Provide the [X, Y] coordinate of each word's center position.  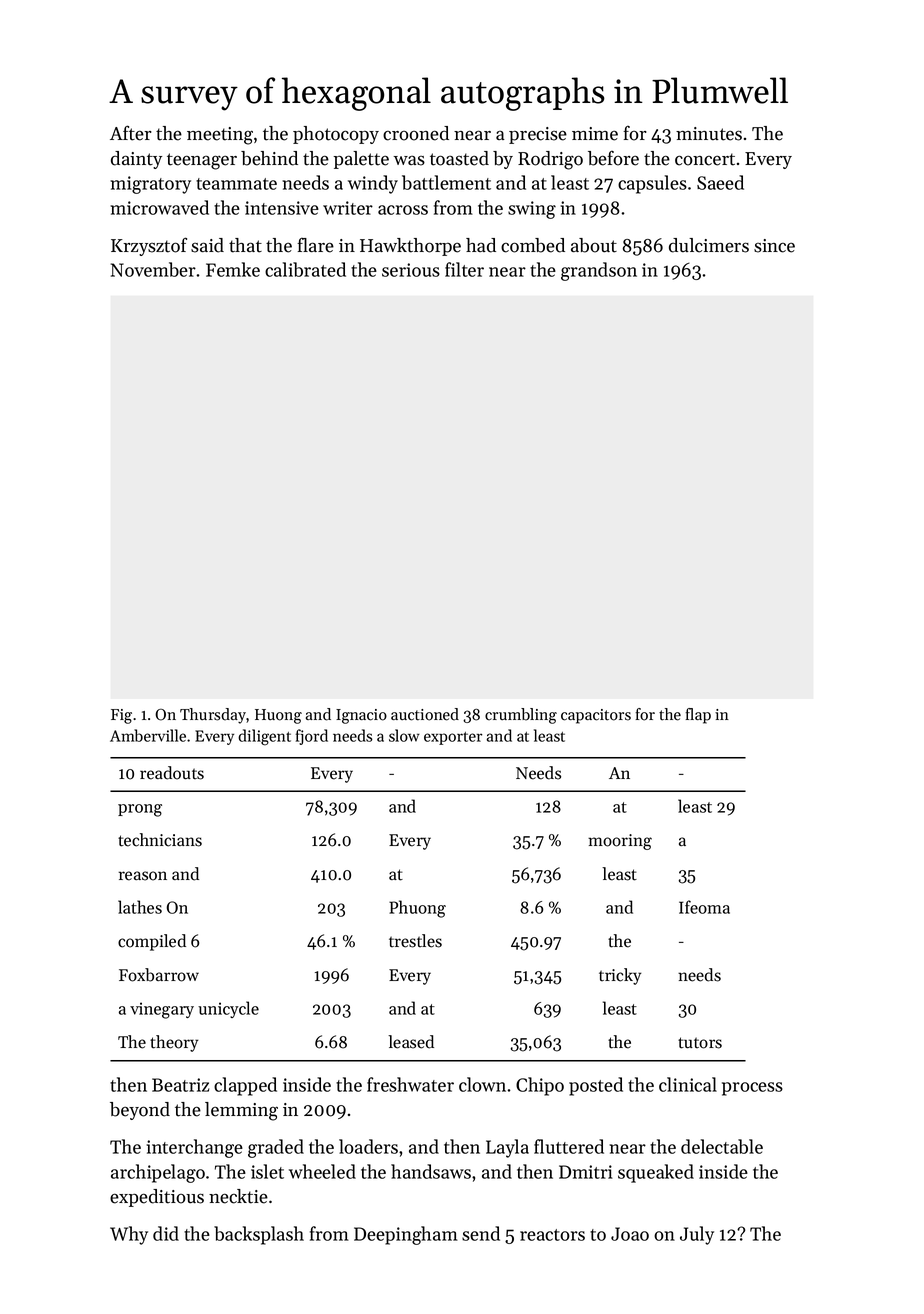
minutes [709, 134]
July [697, 1235]
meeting [220, 136]
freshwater [410, 1084]
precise [538, 135]
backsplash [259, 1235]
